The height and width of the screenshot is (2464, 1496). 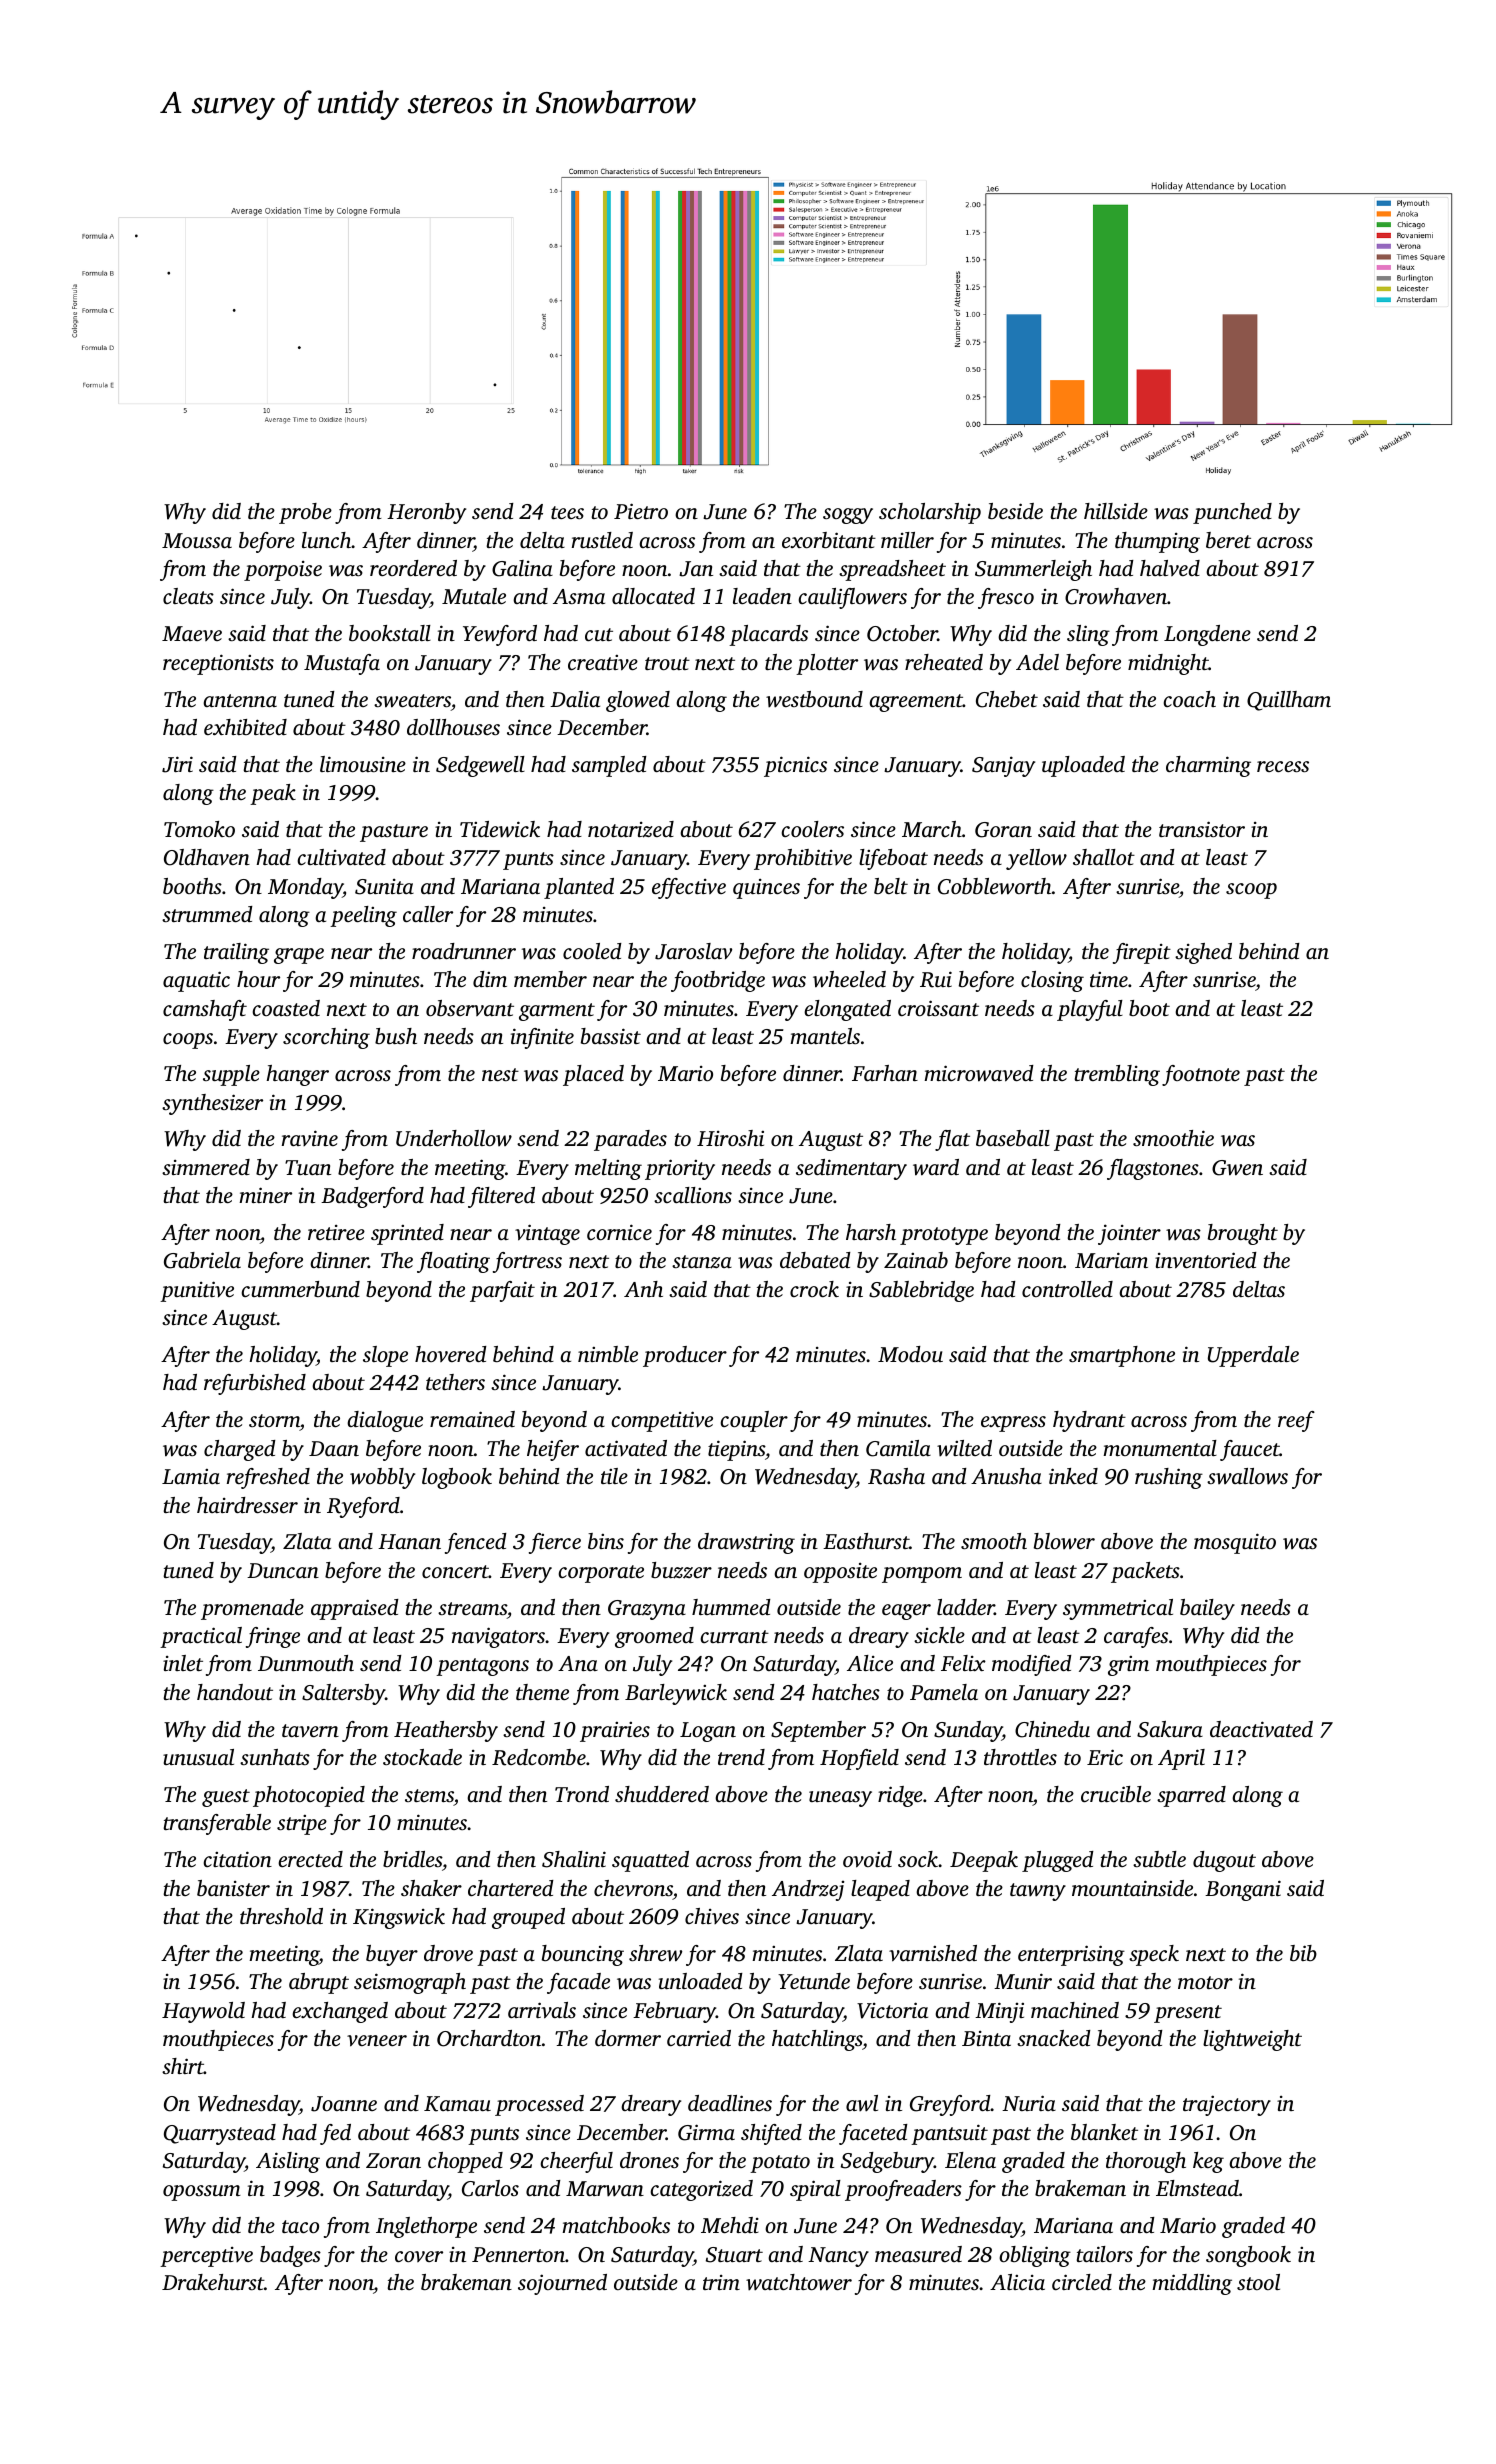 What do you see at coordinates (754, 1421) in the screenshot?
I see `coupler` at bounding box center [754, 1421].
